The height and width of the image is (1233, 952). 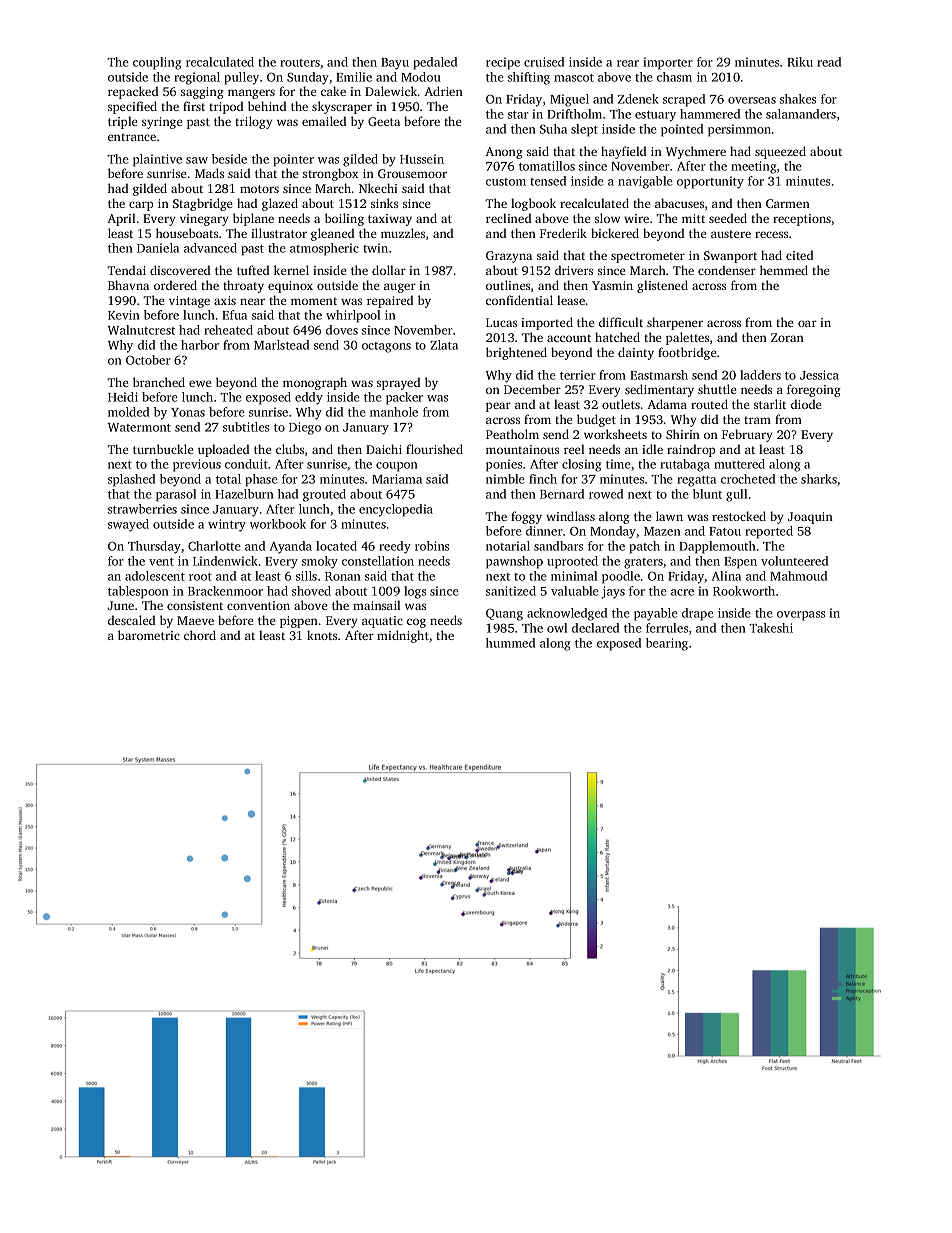 I want to click on rear, so click(x=628, y=63).
